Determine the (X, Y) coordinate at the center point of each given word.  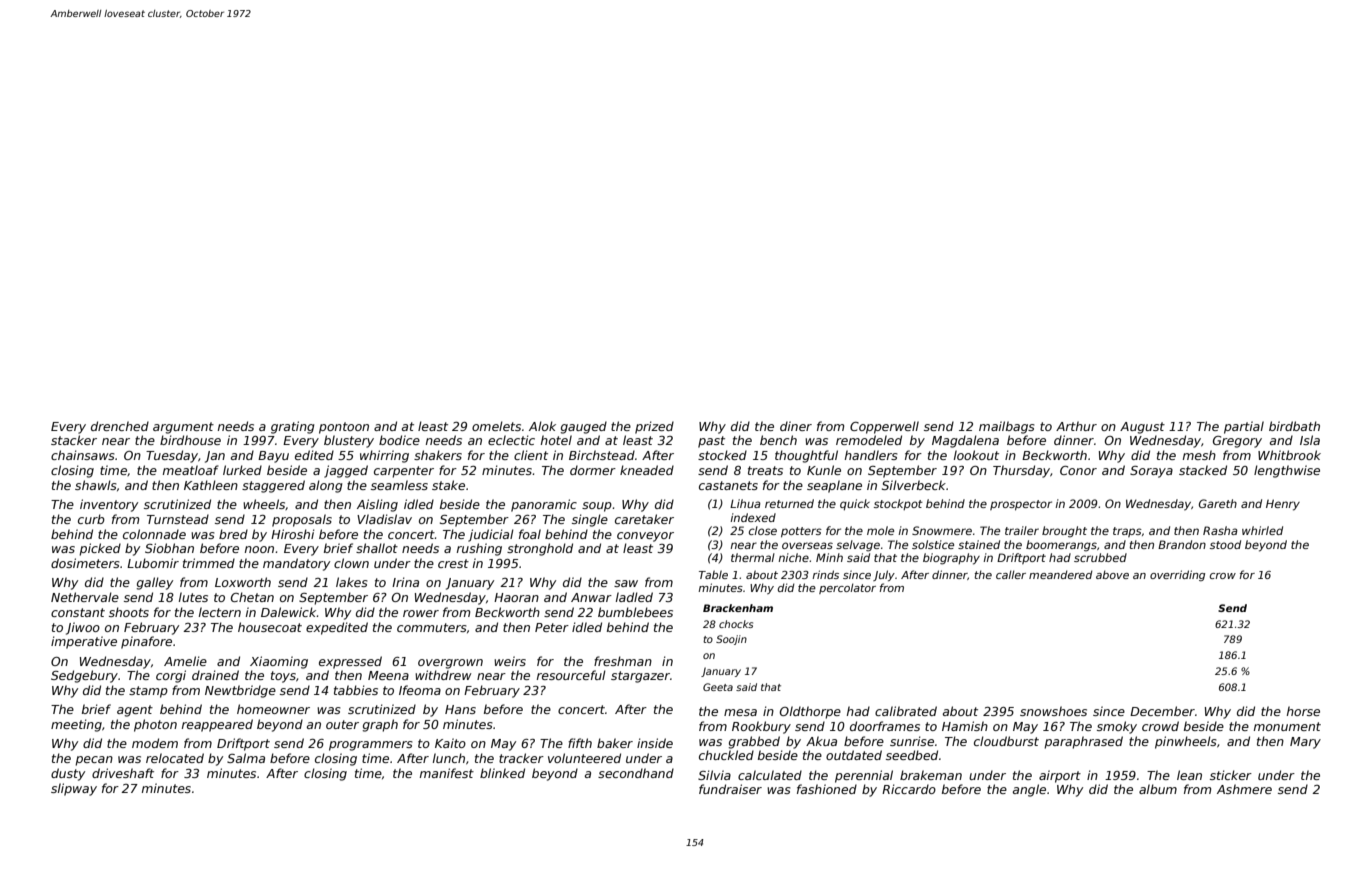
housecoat (270, 627)
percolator (847, 588)
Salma (246, 758)
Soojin (731, 640)
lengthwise (1287, 471)
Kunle (824, 470)
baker (615, 743)
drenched (120, 426)
